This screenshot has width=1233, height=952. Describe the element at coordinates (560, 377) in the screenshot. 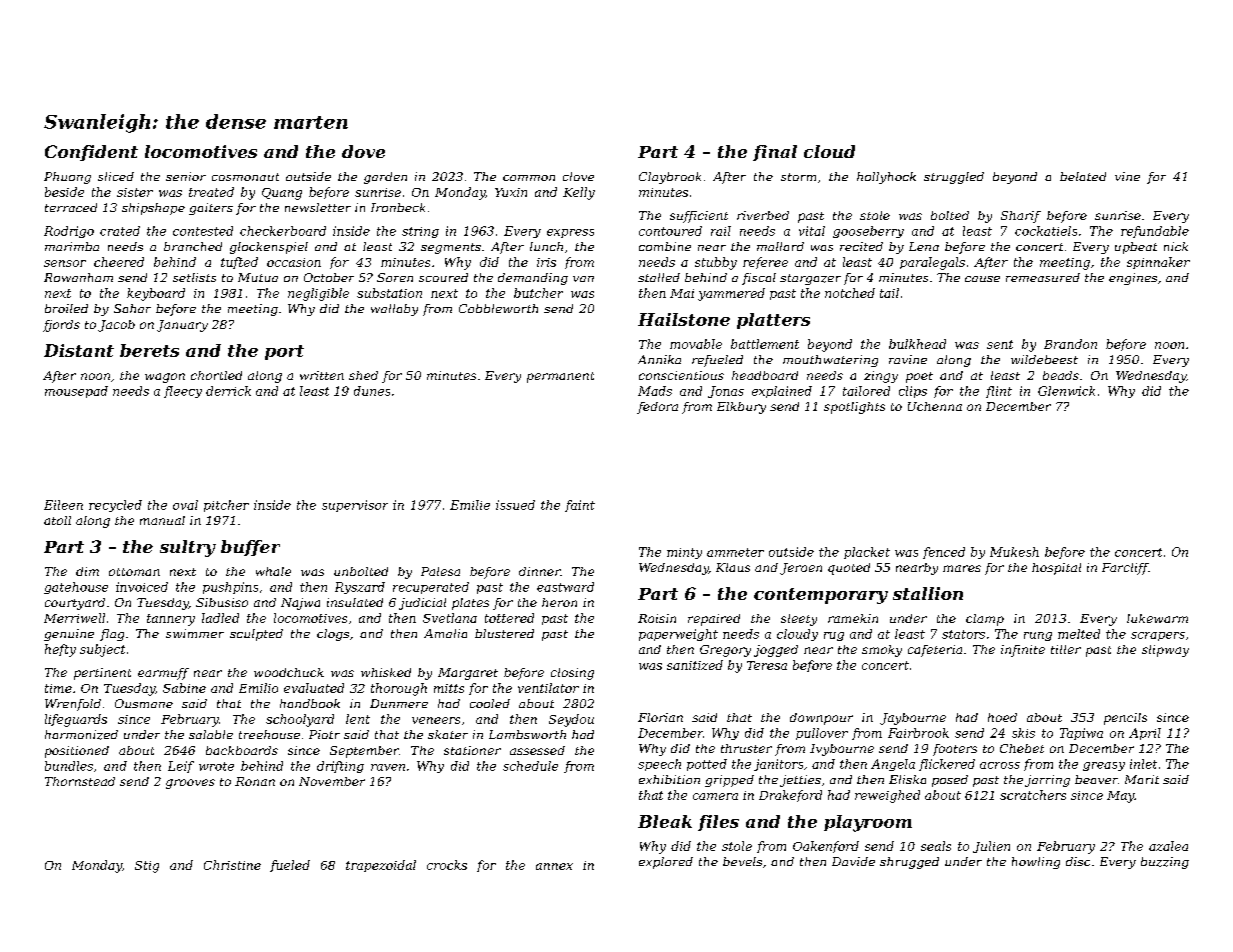

I see `permanent` at that location.
